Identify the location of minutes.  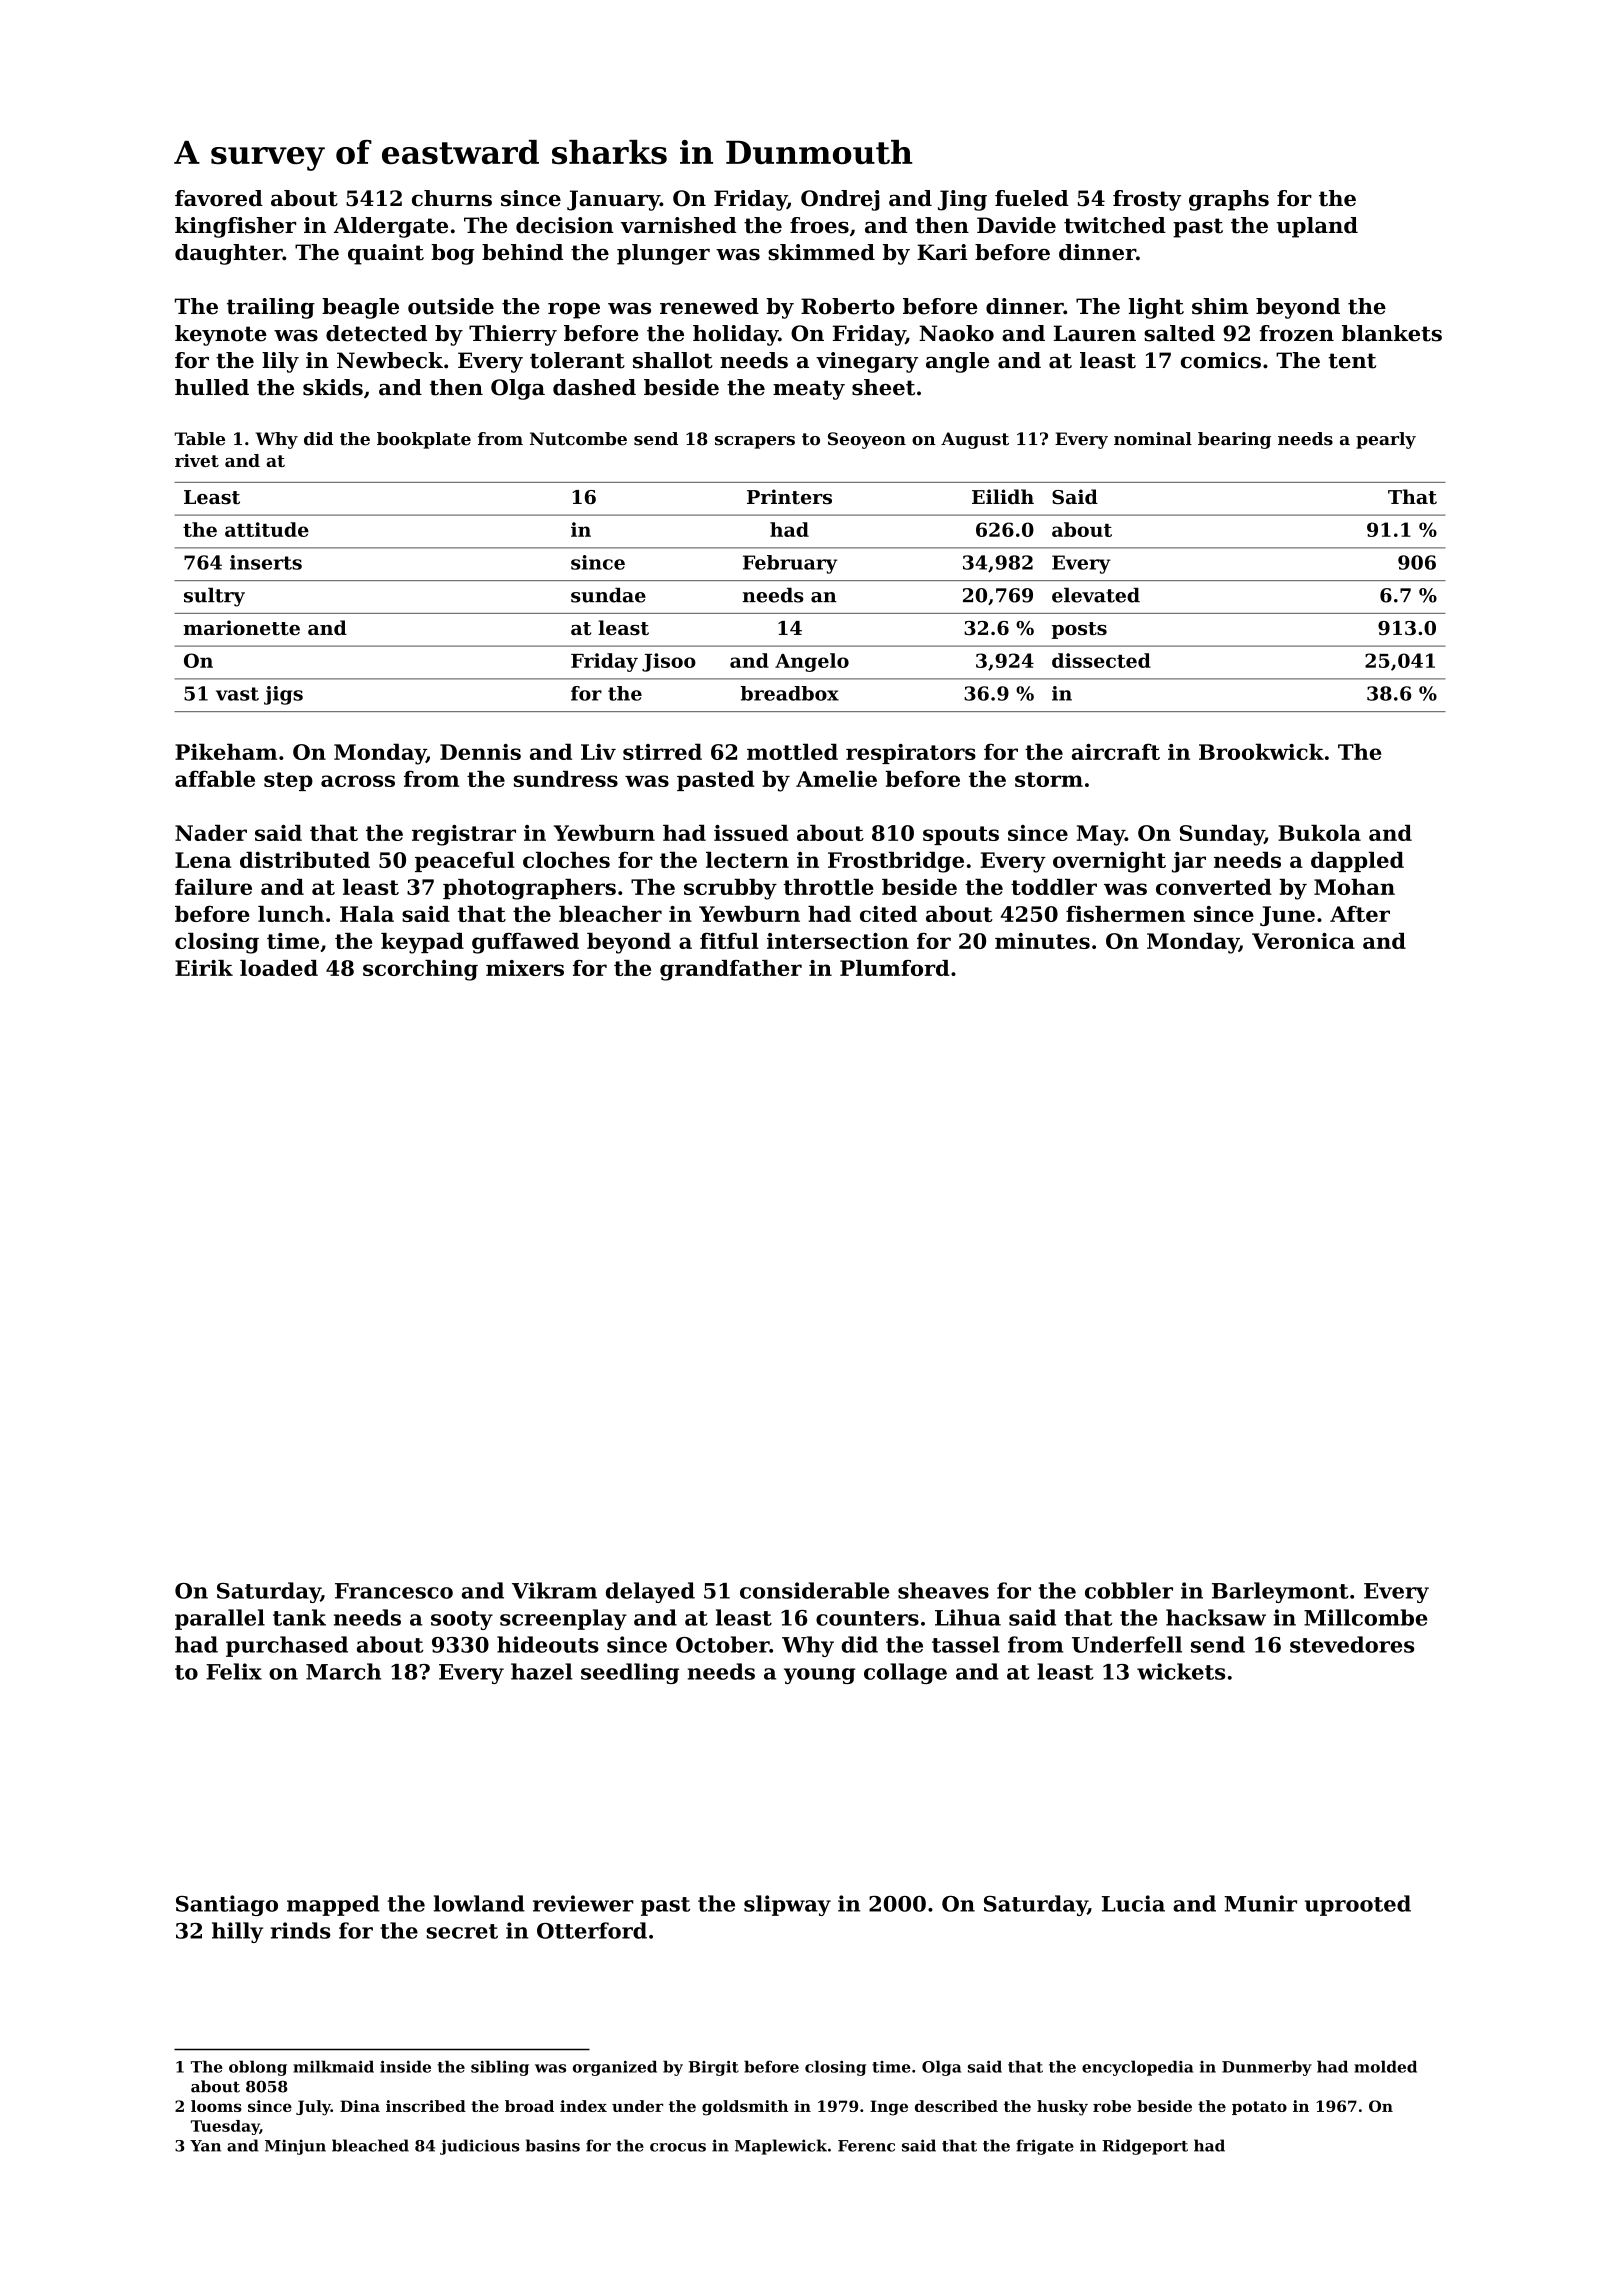
(1042, 941).
